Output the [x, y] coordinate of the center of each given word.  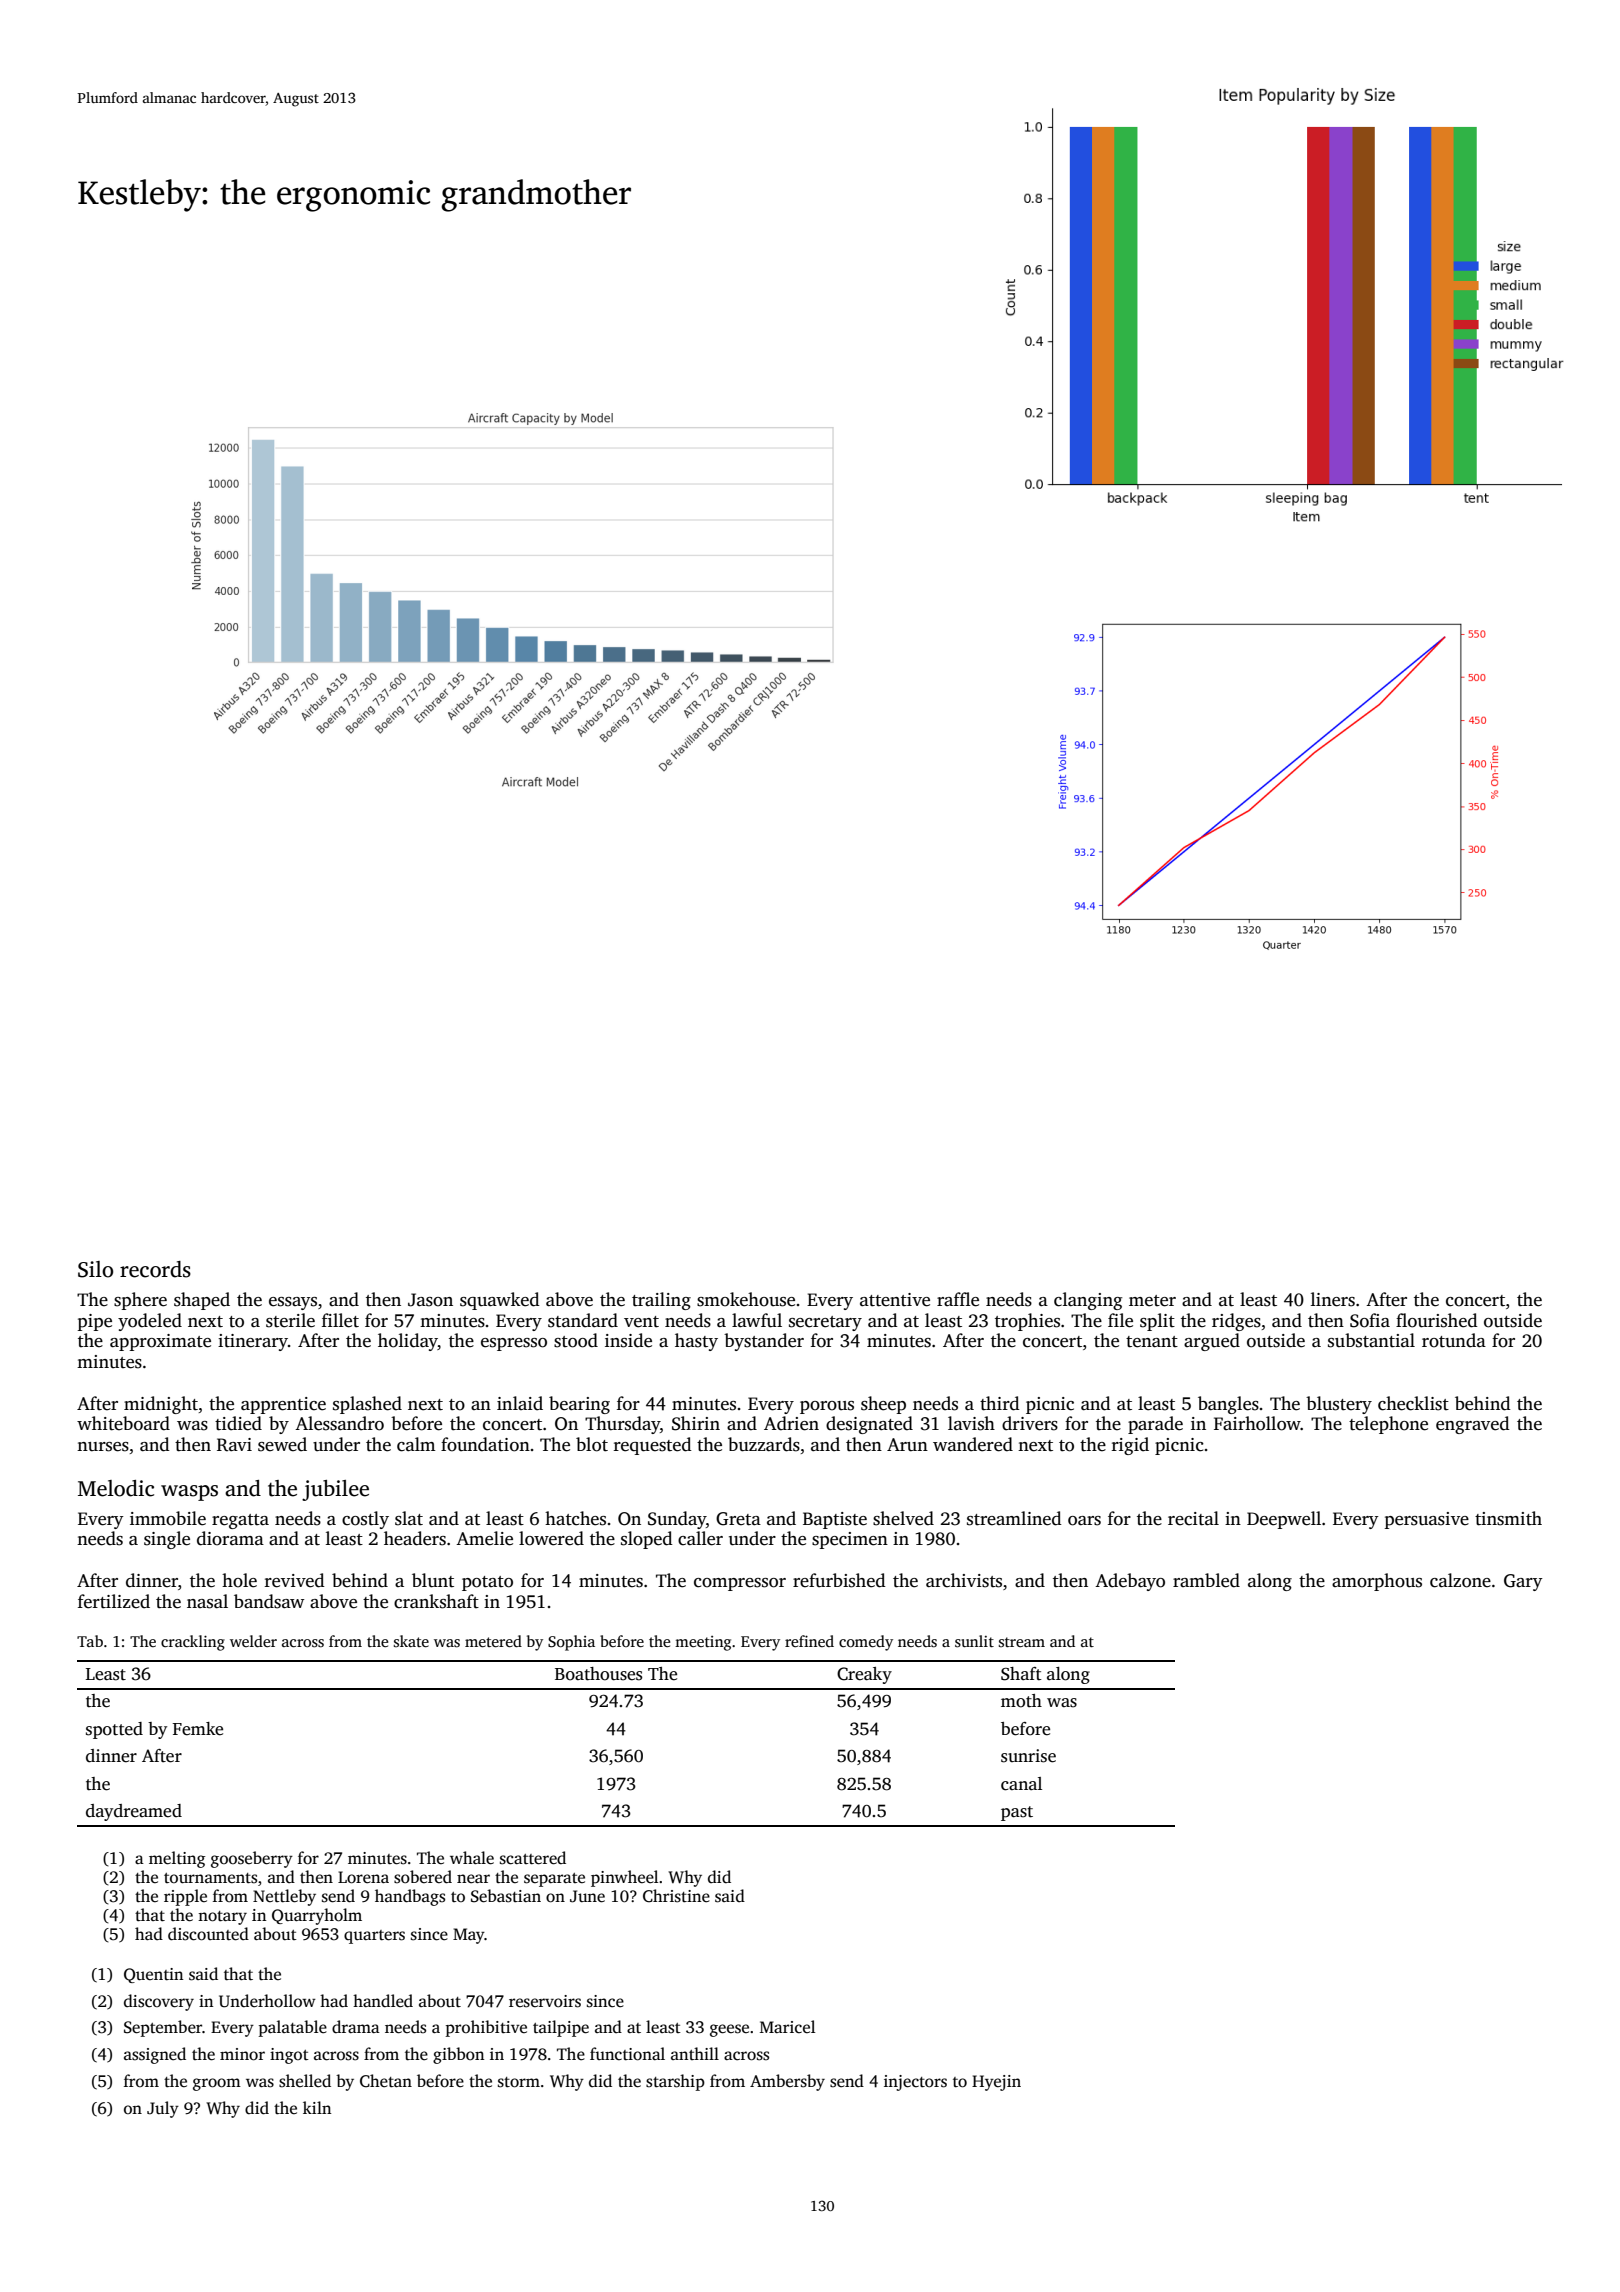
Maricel [787, 2026]
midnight [161, 1405]
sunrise [1028, 1756]
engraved [1473, 1425]
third [1000, 1403]
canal [1021, 1784]
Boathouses [598, 1674]
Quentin [153, 1975]
